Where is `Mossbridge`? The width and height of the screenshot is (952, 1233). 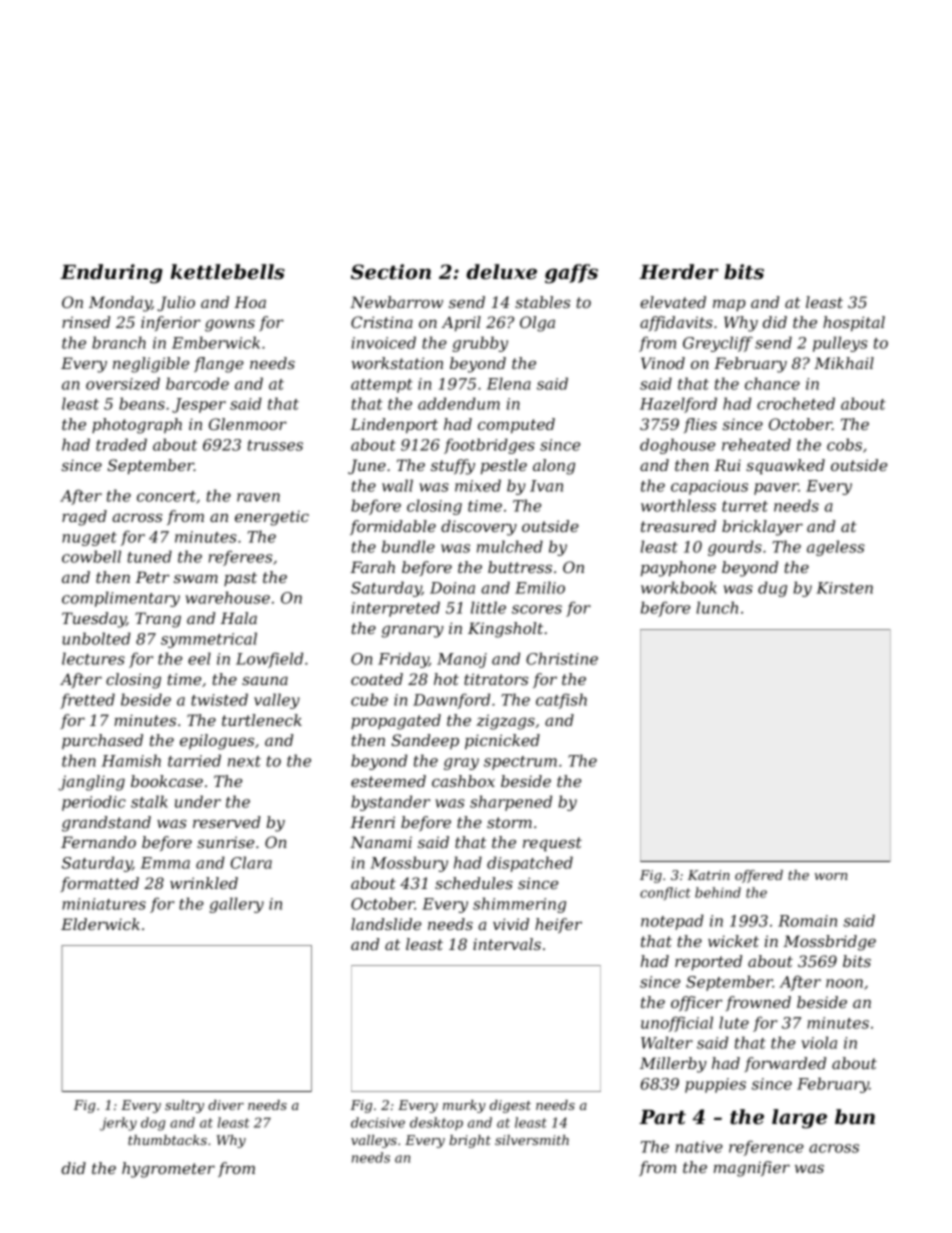 Mossbridge is located at coordinates (829, 943).
